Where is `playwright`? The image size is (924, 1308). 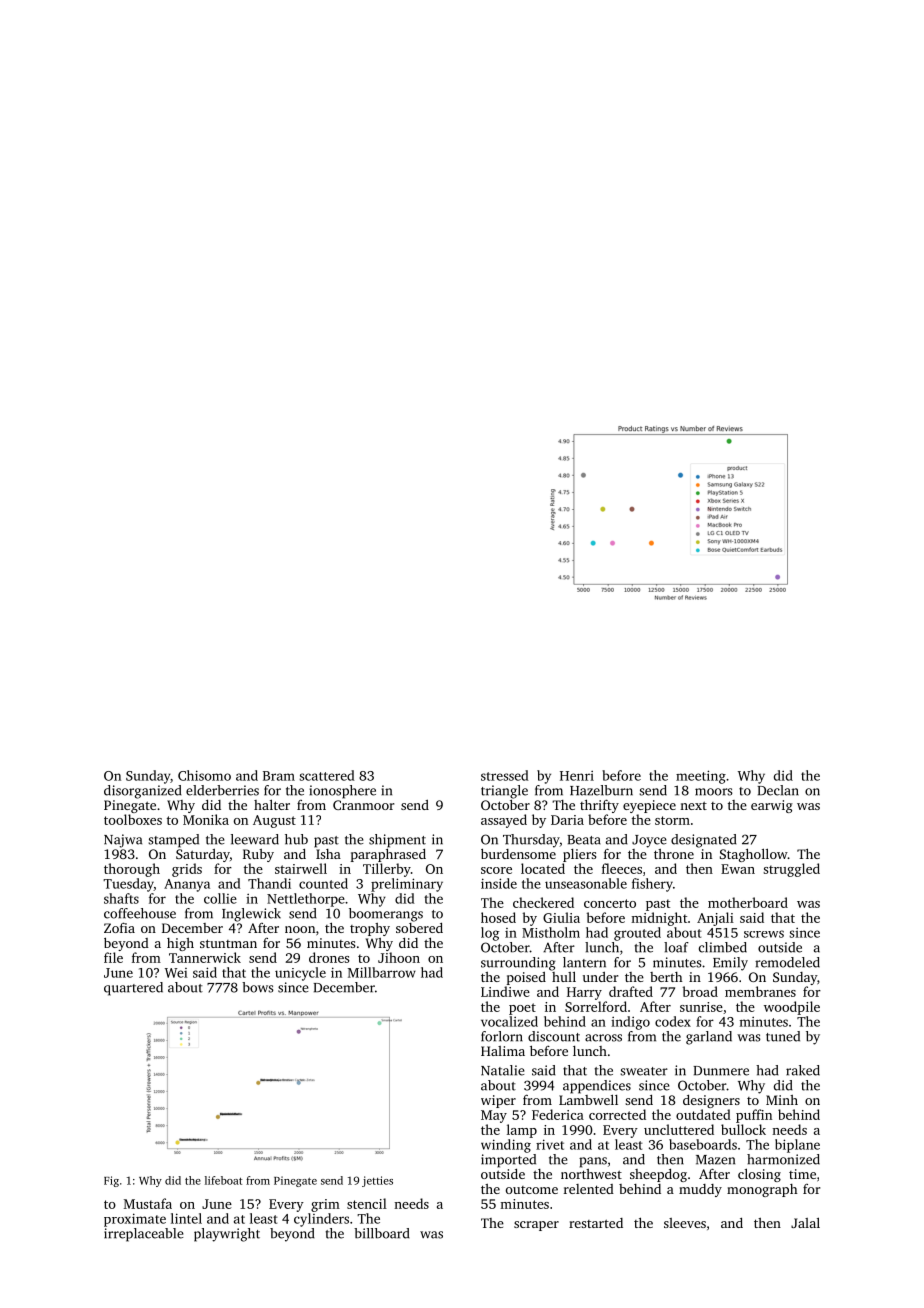 playwright is located at coordinates (227, 1235).
